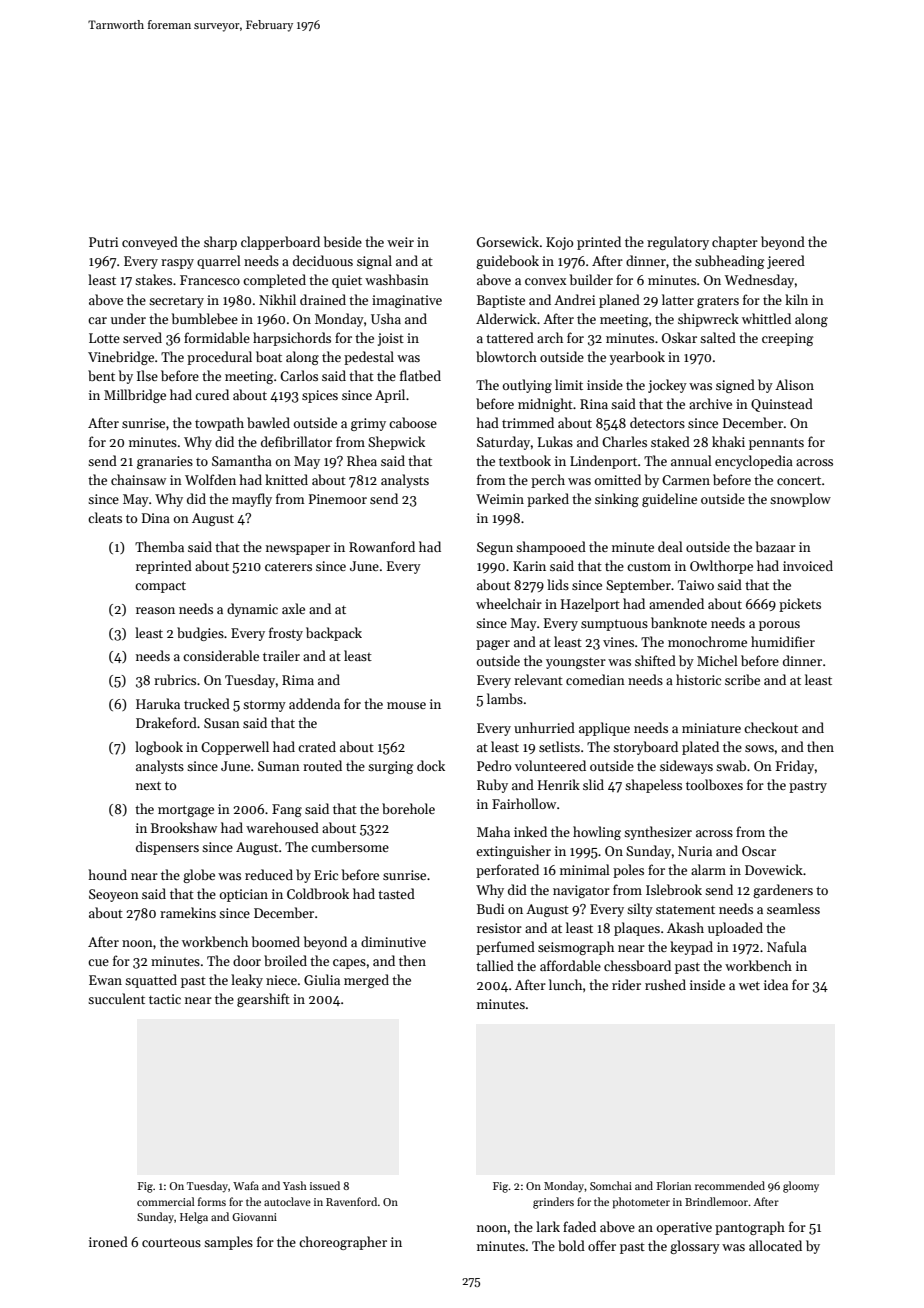 Image resolution: width=924 pixels, height=1308 pixels. I want to click on Copperwell, so click(235, 748).
